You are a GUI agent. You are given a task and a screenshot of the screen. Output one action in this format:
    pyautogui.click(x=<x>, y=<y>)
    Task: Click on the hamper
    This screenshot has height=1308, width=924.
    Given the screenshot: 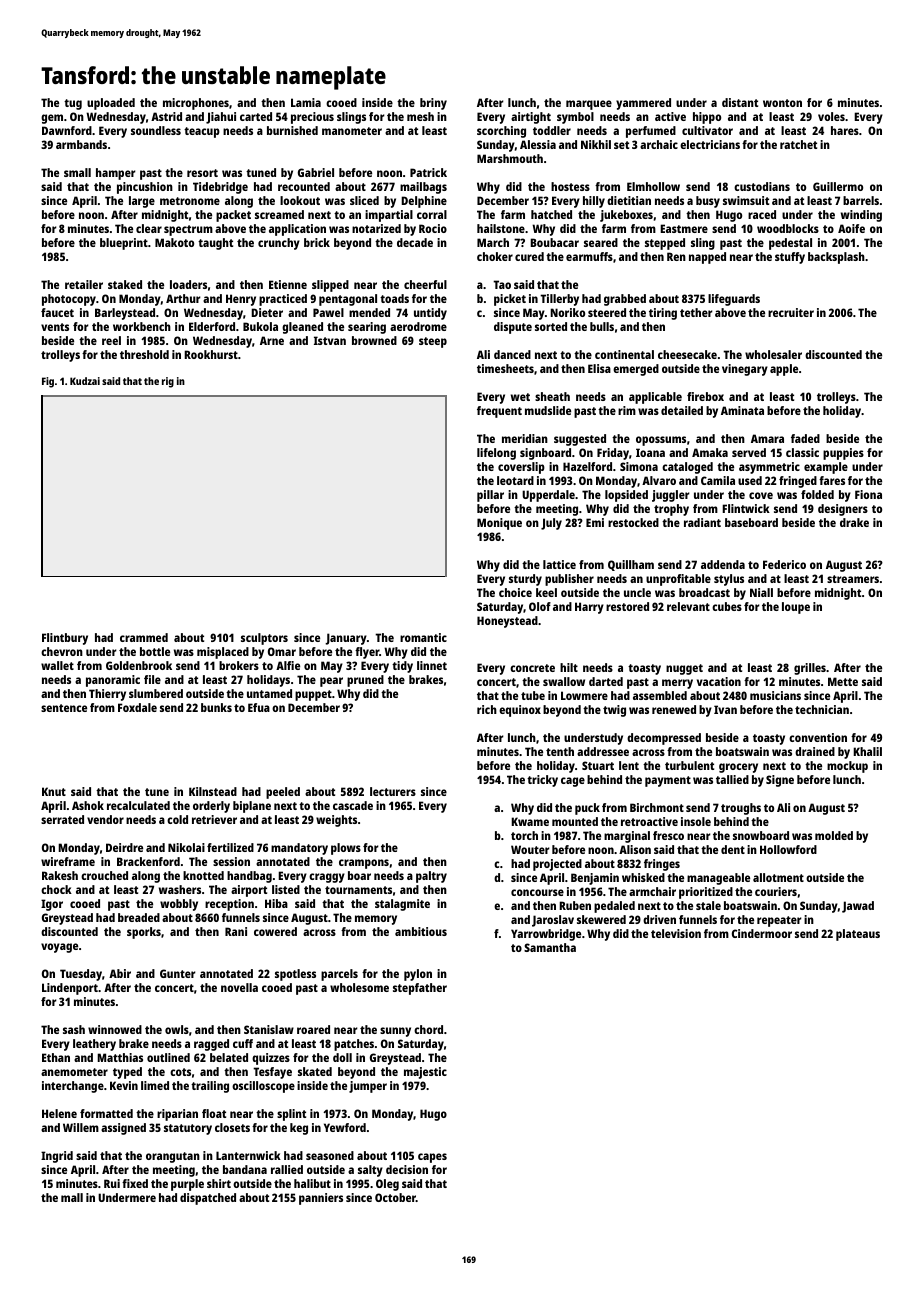 What is the action you would take?
    pyautogui.click(x=116, y=174)
